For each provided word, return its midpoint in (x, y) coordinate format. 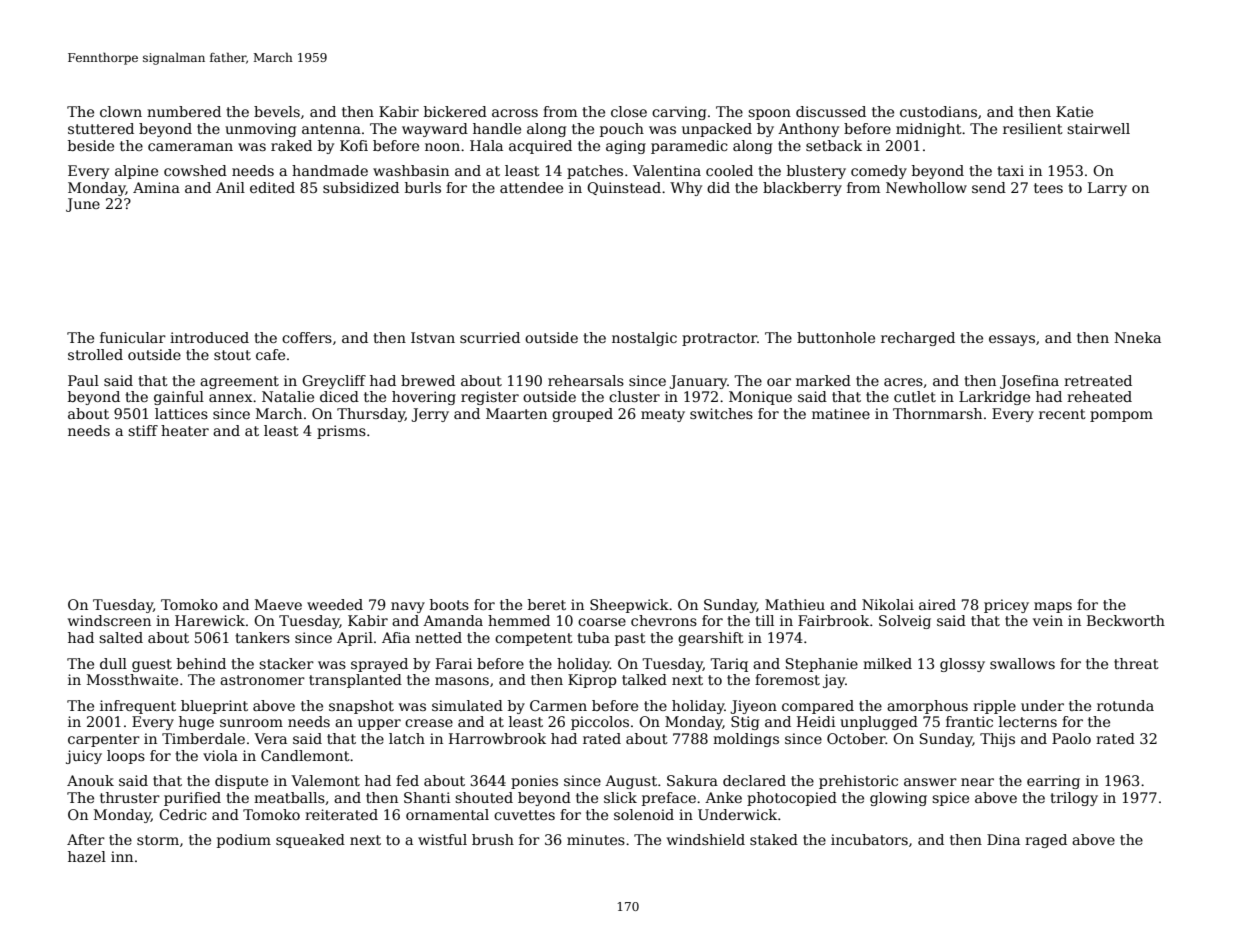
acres (903, 382)
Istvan (433, 337)
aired (937, 604)
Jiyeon (753, 707)
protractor (719, 339)
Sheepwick (629, 606)
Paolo (1071, 738)
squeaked (310, 841)
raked (291, 145)
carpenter (104, 740)
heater (185, 430)
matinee (841, 413)
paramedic (689, 147)
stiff (143, 430)
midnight (929, 130)
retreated (1098, 380)
